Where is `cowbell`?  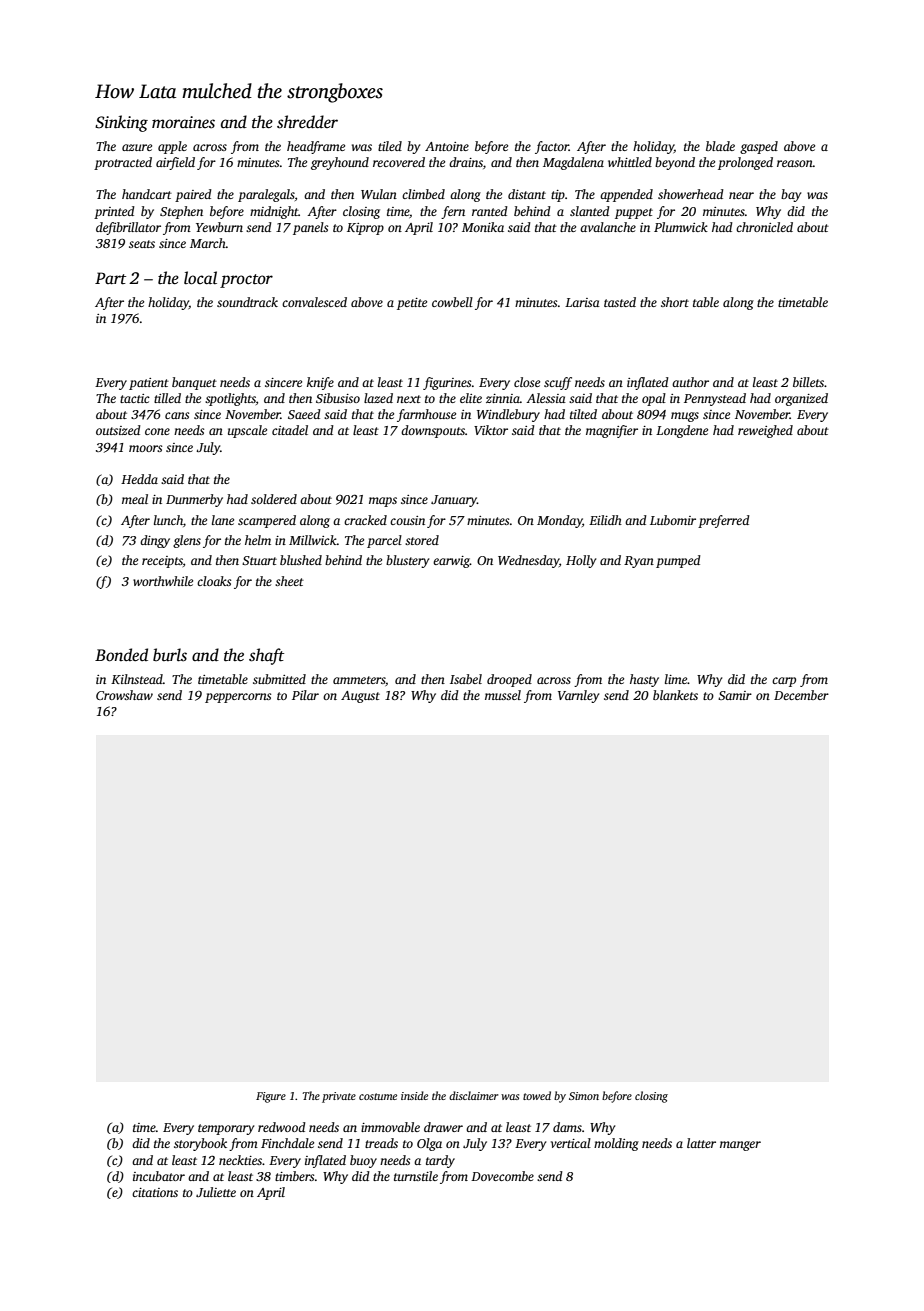
cowbell is located at coordinates (452, 302).
